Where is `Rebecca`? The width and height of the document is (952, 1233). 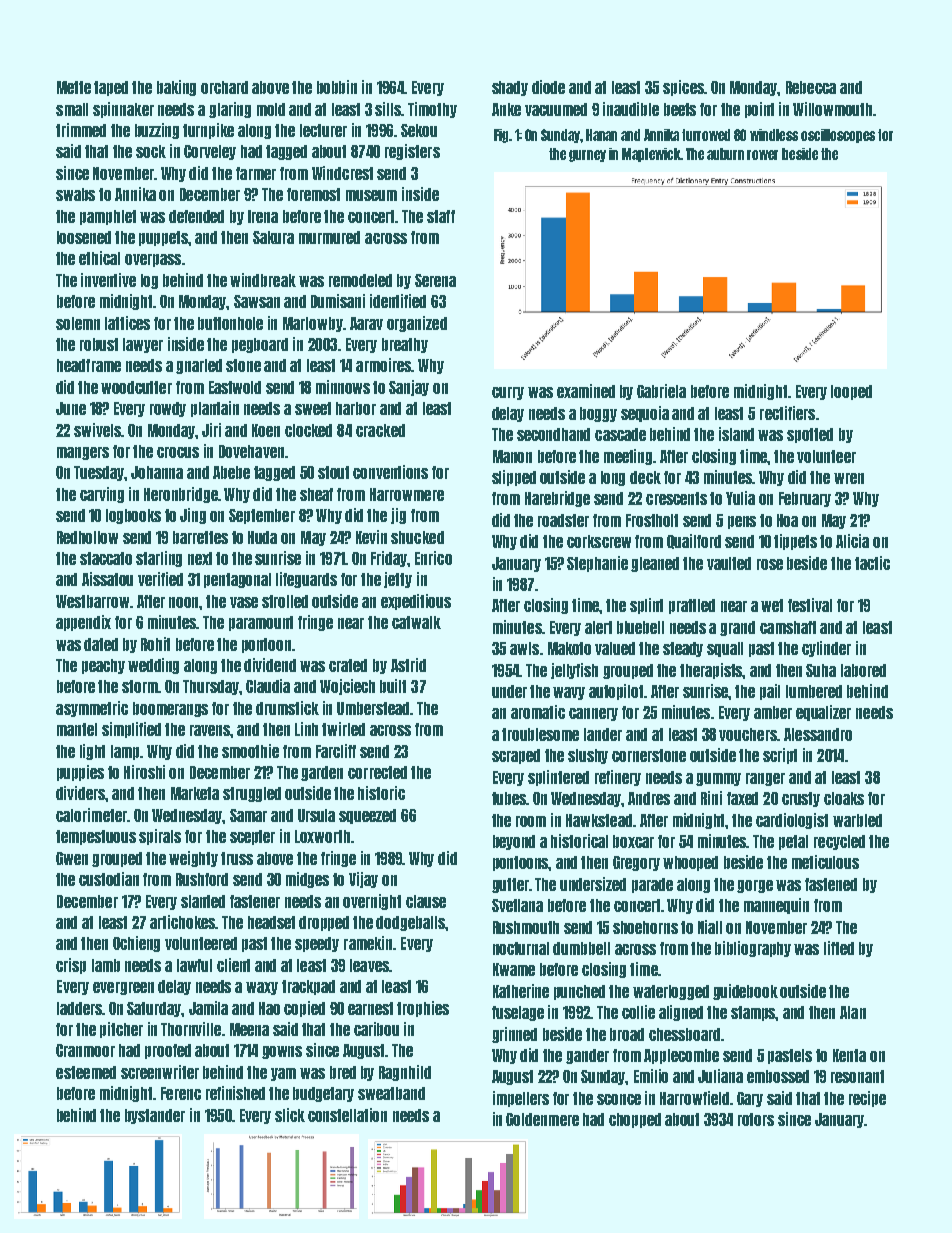
Rebecca is located at coordinates (811, 87).
